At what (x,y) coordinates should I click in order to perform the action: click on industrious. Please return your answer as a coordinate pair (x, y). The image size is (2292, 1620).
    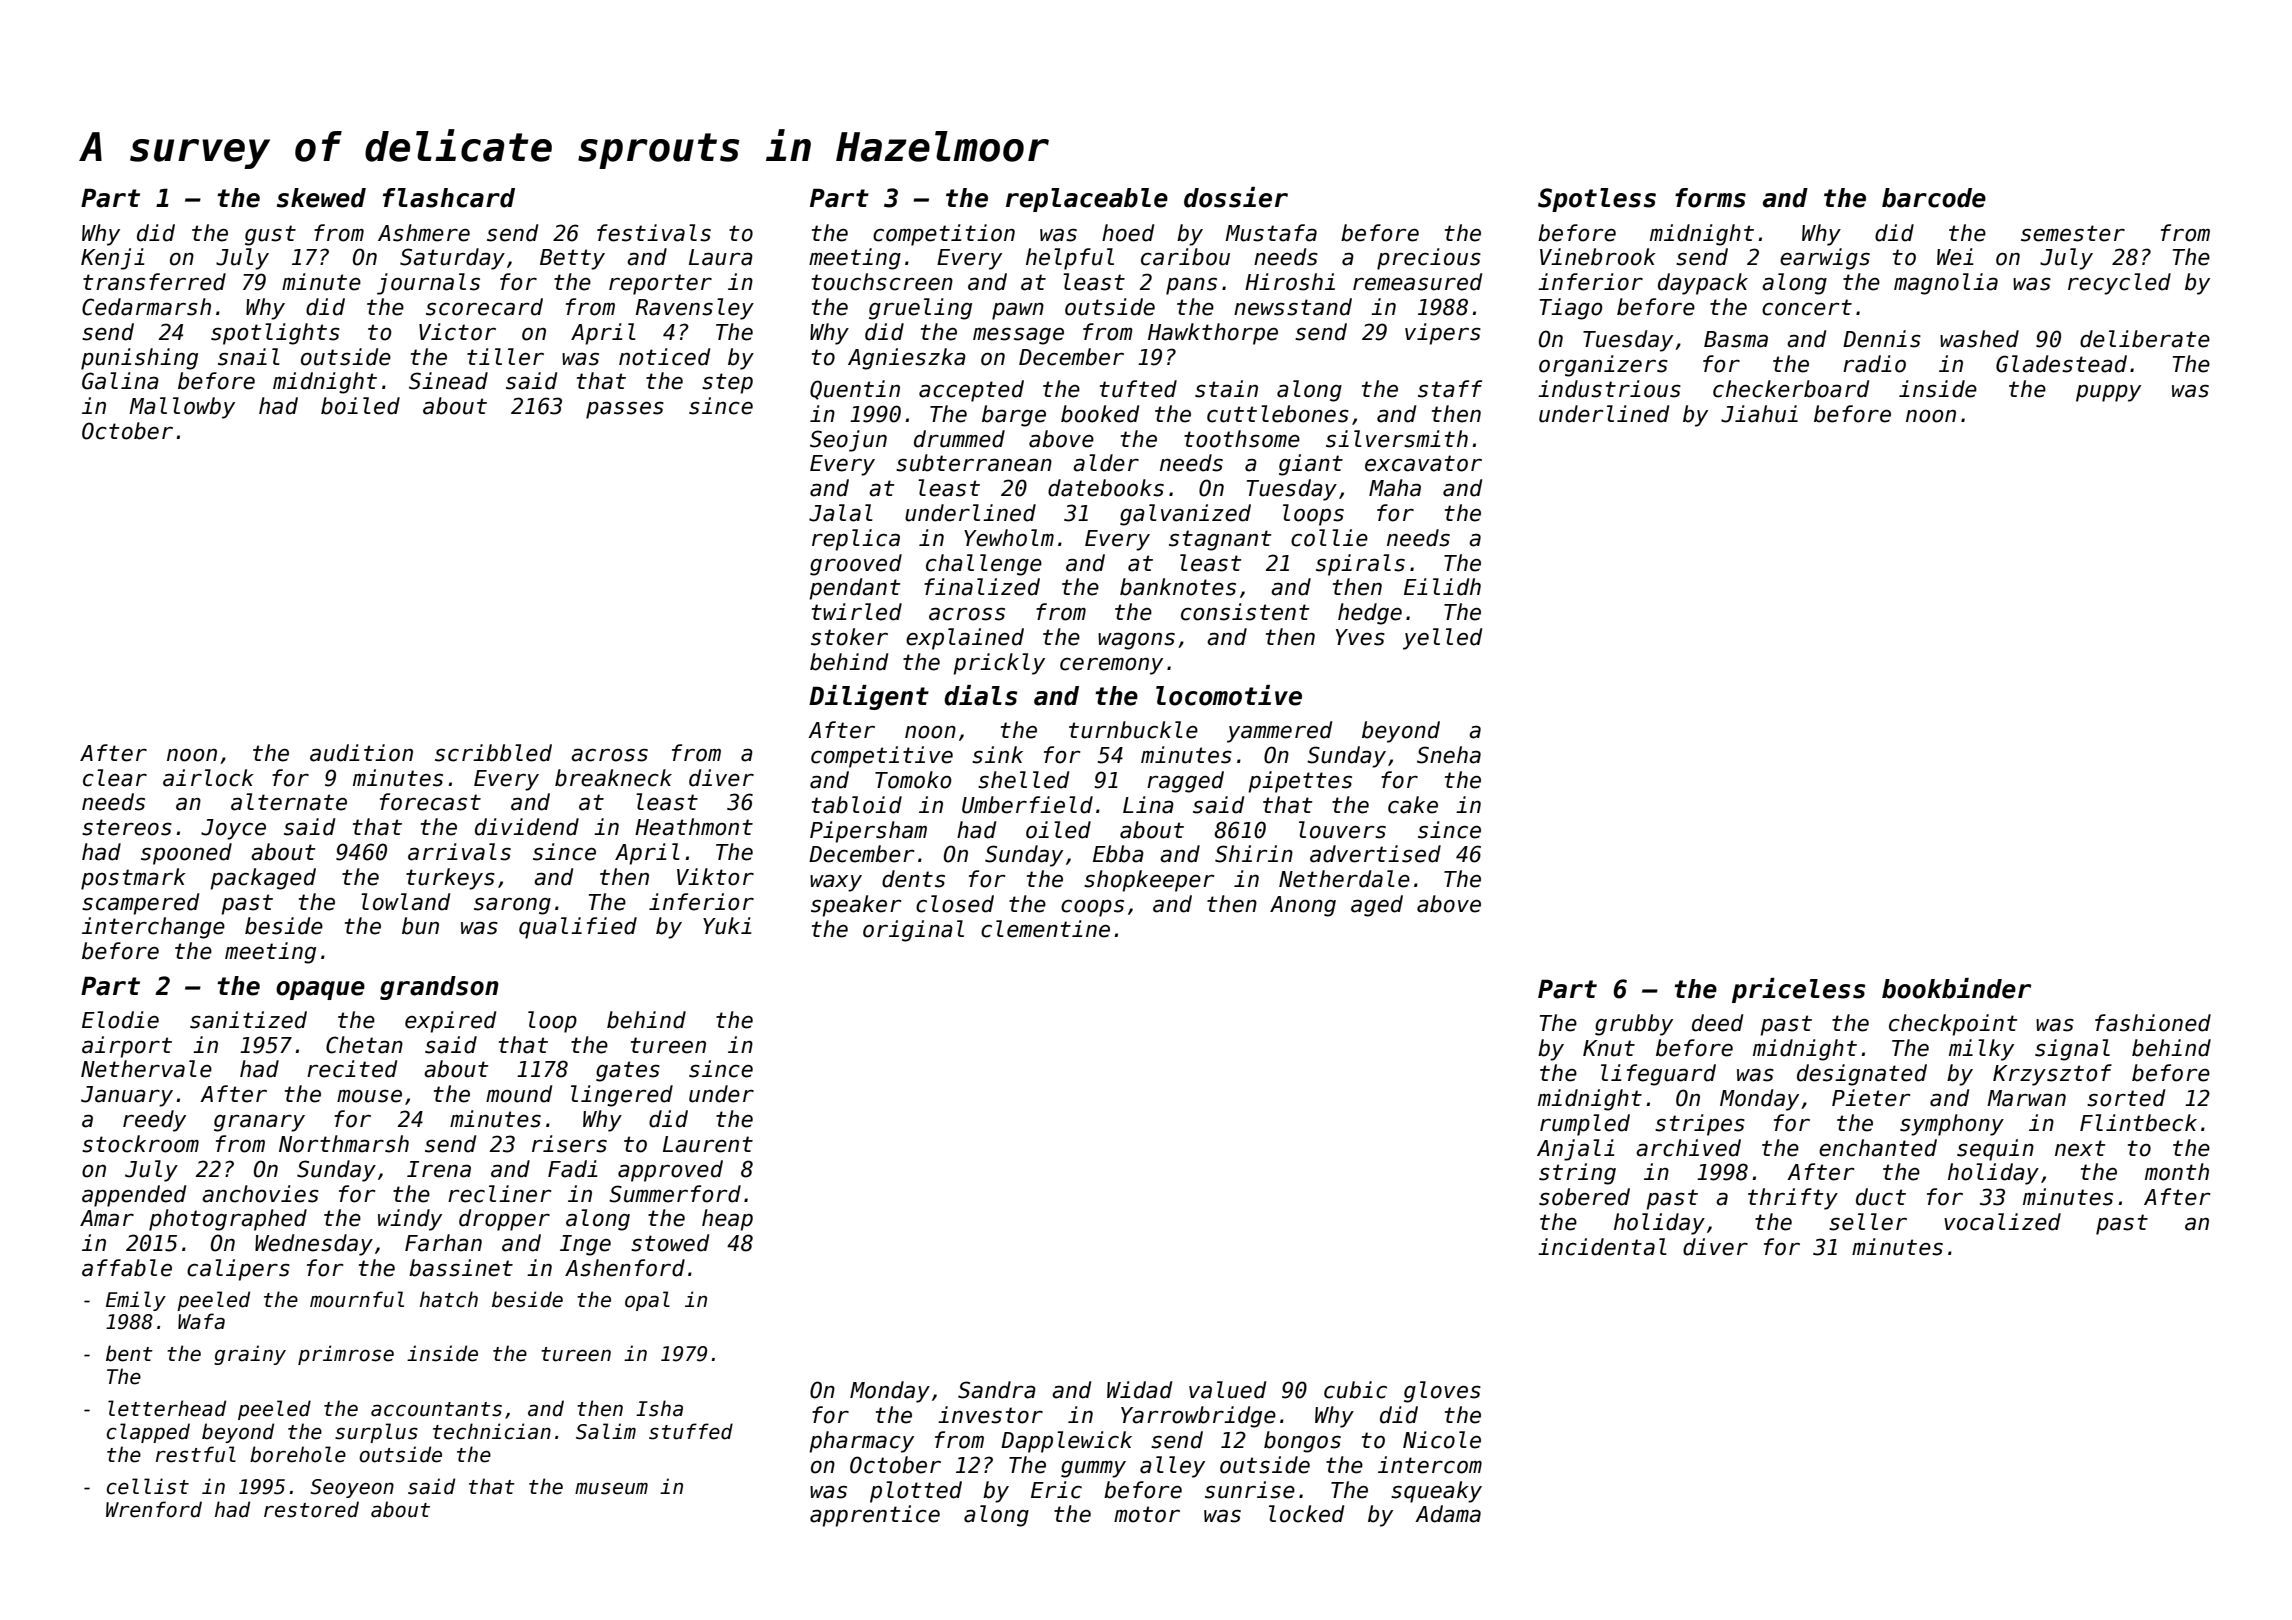
    Looking at the image, I should click on (1609, 389).
